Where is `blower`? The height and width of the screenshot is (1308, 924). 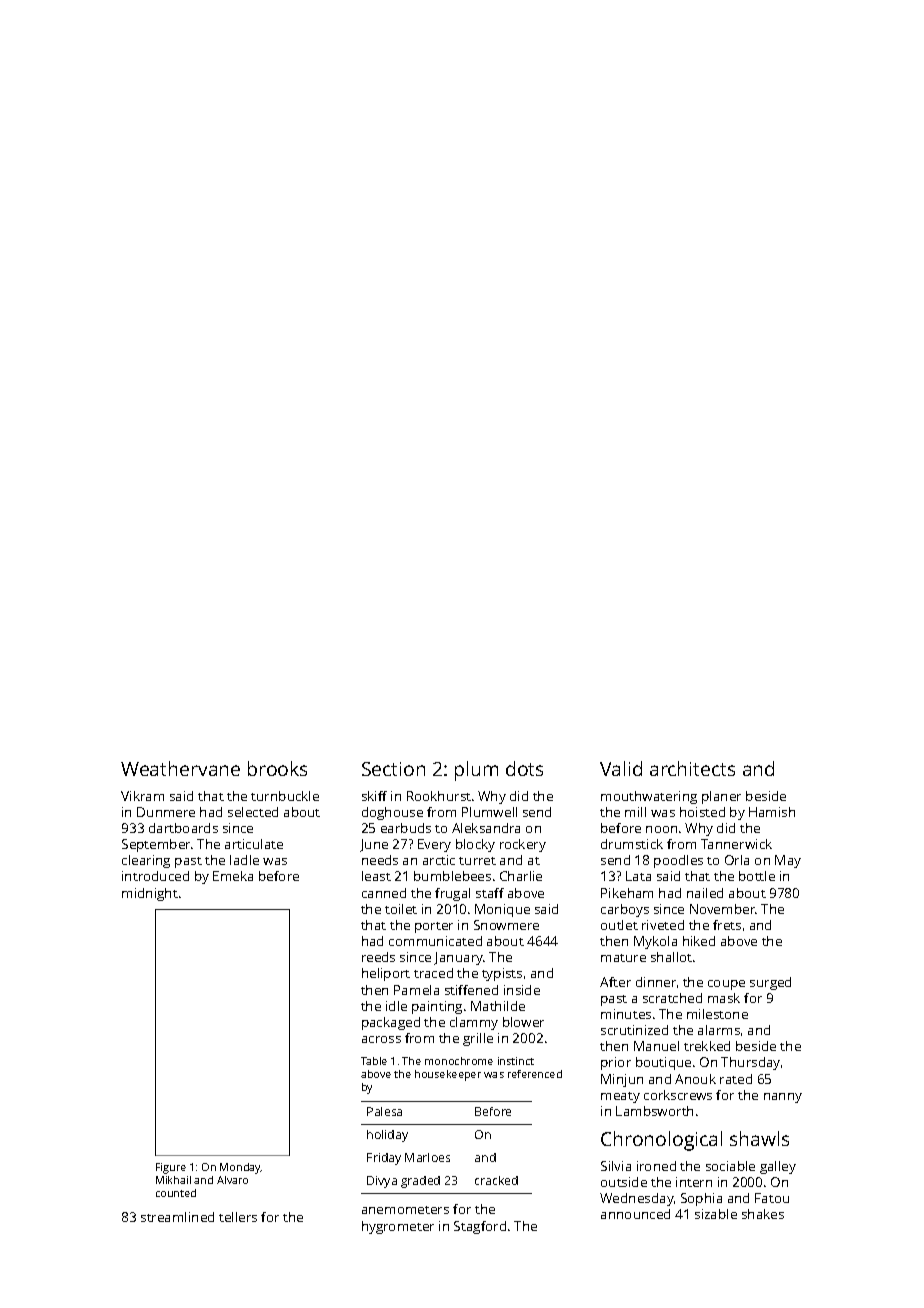
blower is located at coordinates (523, 1022).
